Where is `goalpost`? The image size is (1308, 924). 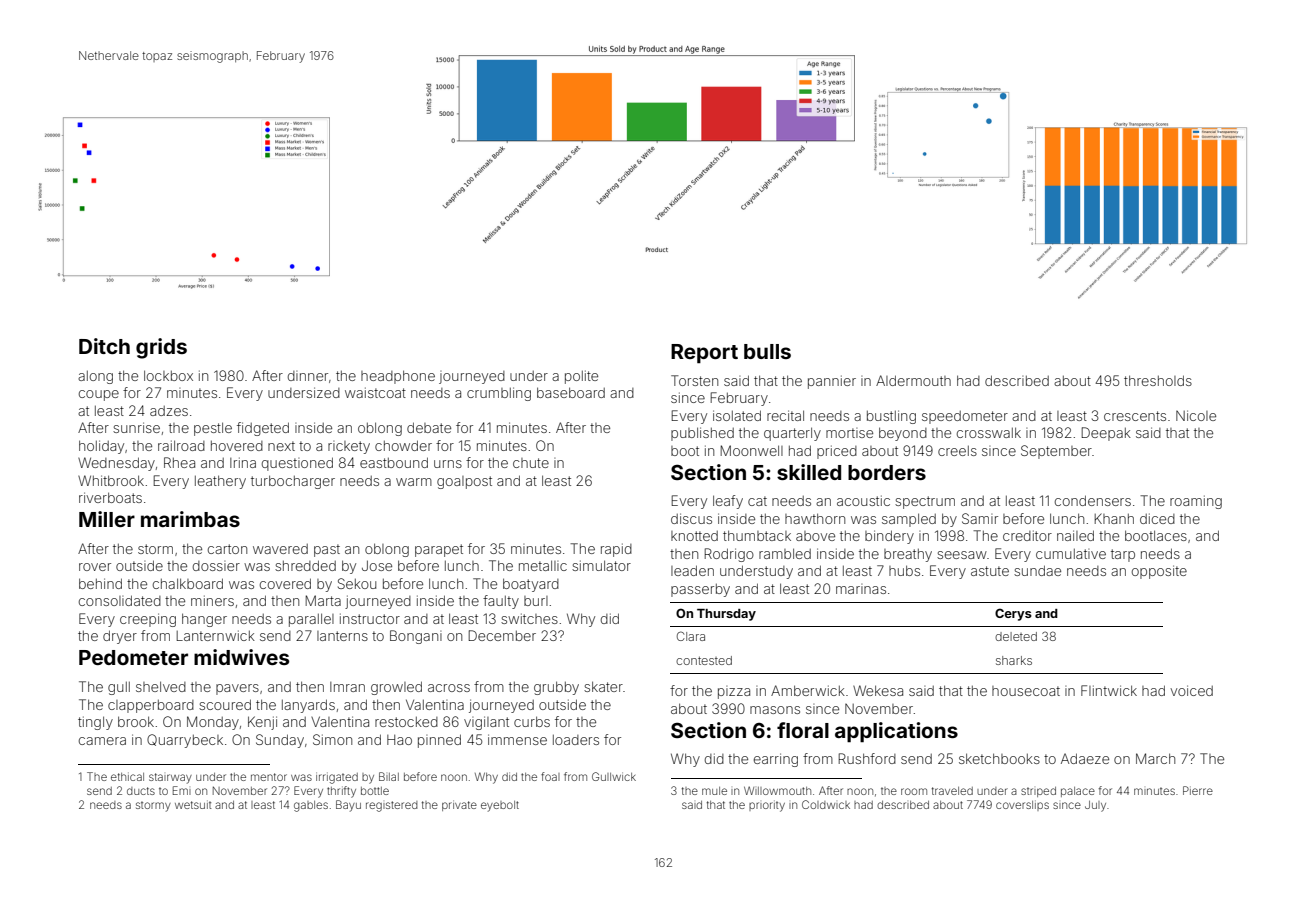 goalpost is located at coordinates (464, 482).
